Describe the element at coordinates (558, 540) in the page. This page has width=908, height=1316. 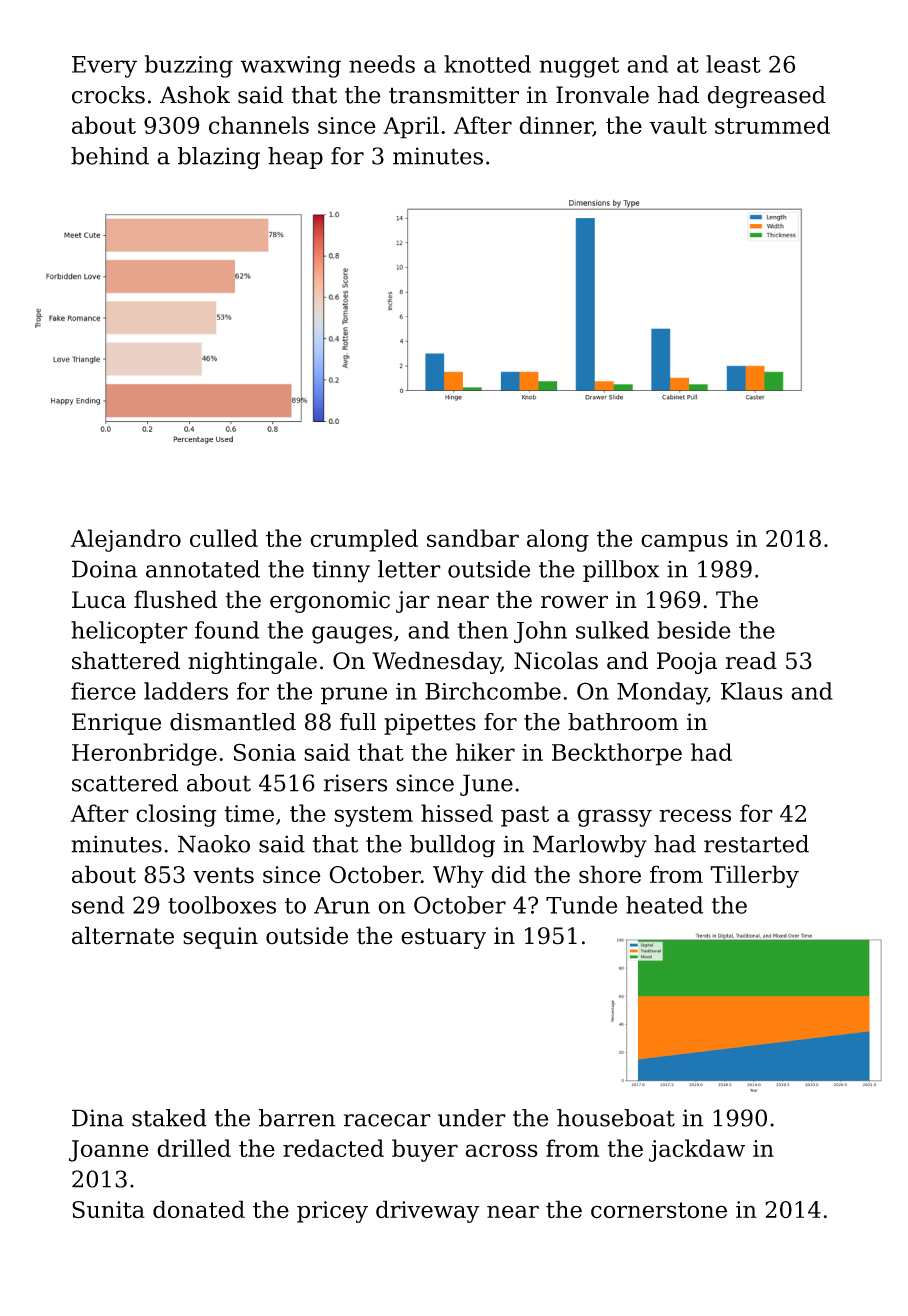
I see `along` at that location.
